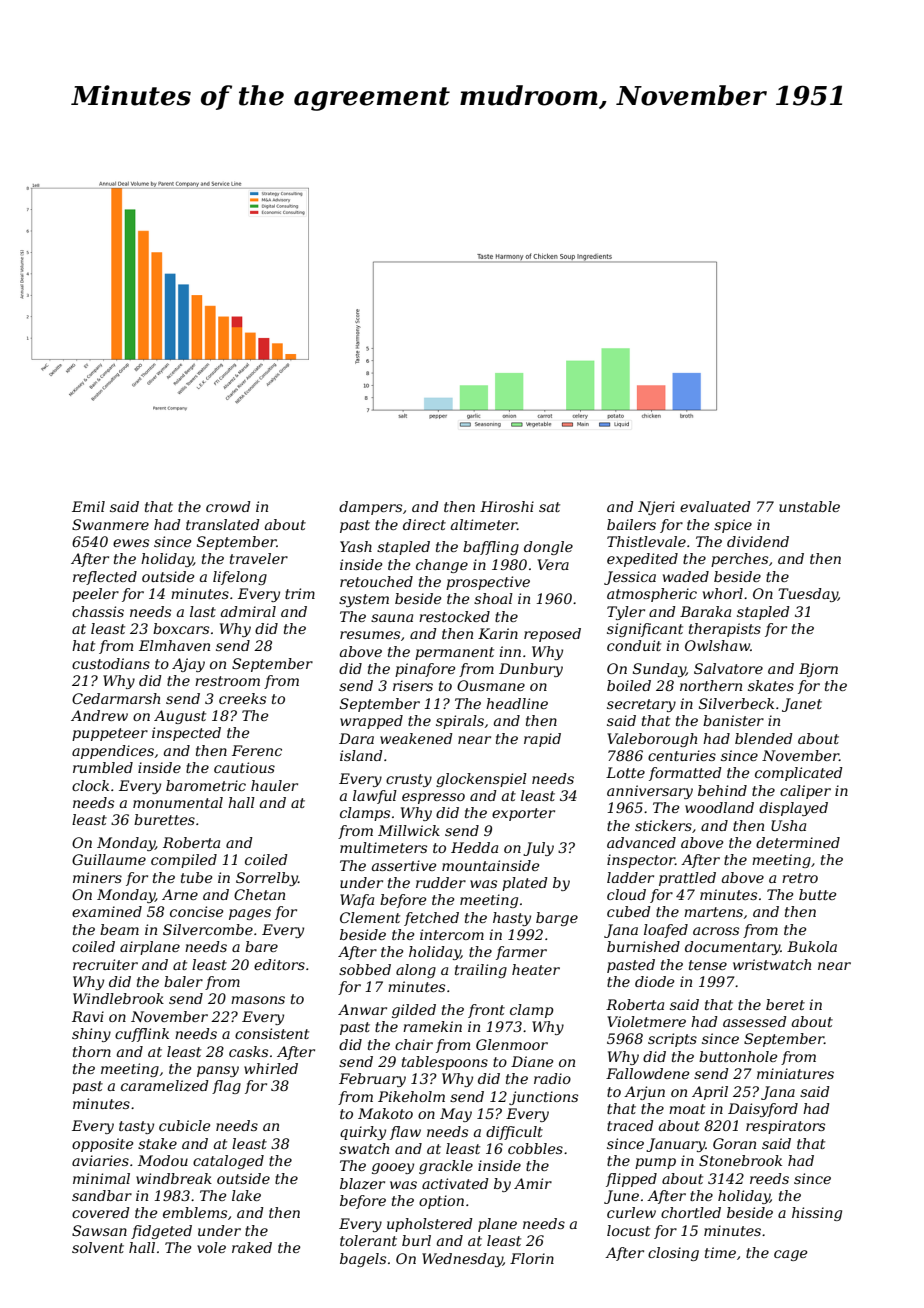 This image has height=1308, width=924. What do you see at coordinates (486, 1011) in the image?
I see `front` at bounding box center [486, 1011].
